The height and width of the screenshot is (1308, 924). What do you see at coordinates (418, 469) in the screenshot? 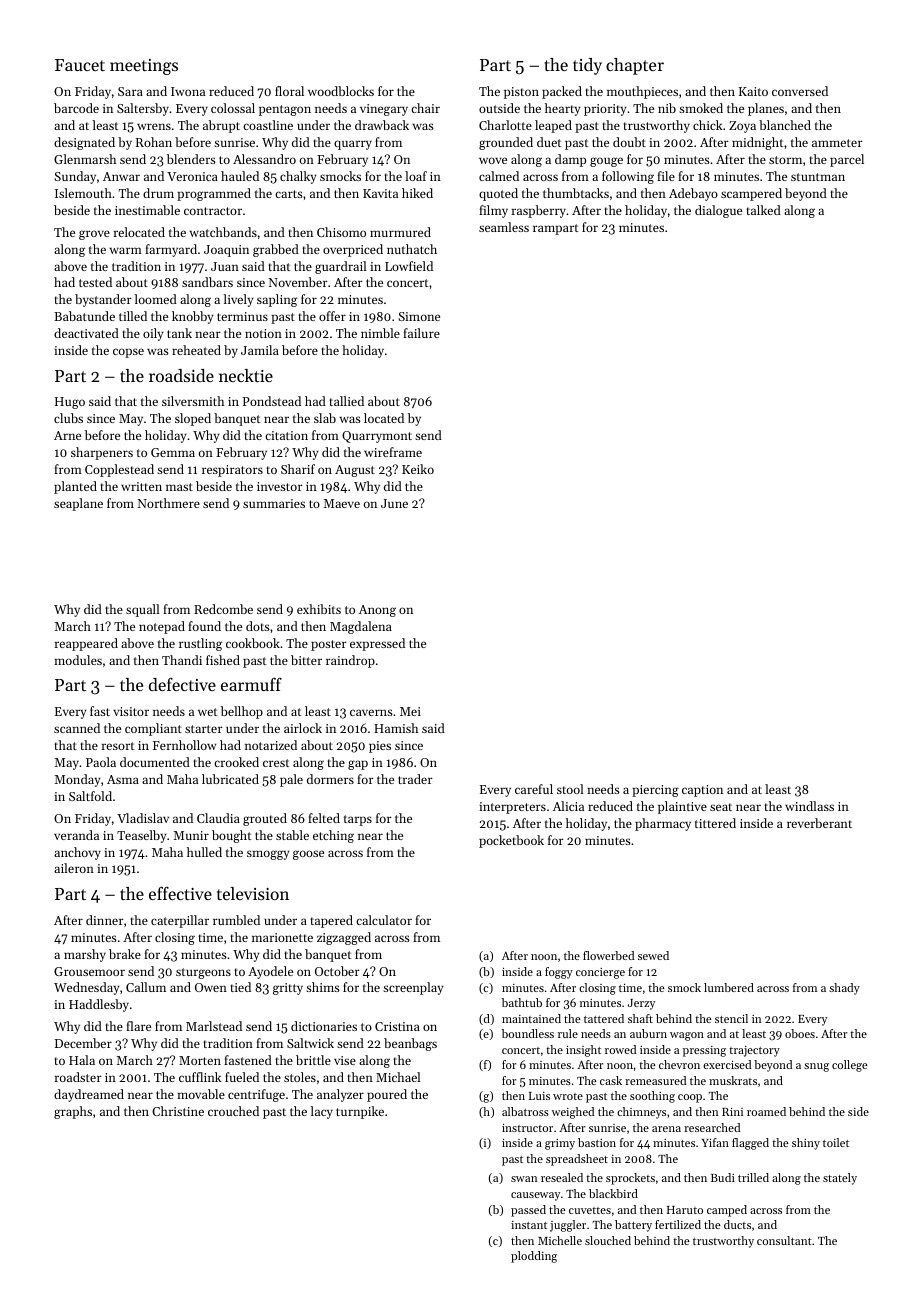
I see `Keiko` at bounding box center [418, 469].
